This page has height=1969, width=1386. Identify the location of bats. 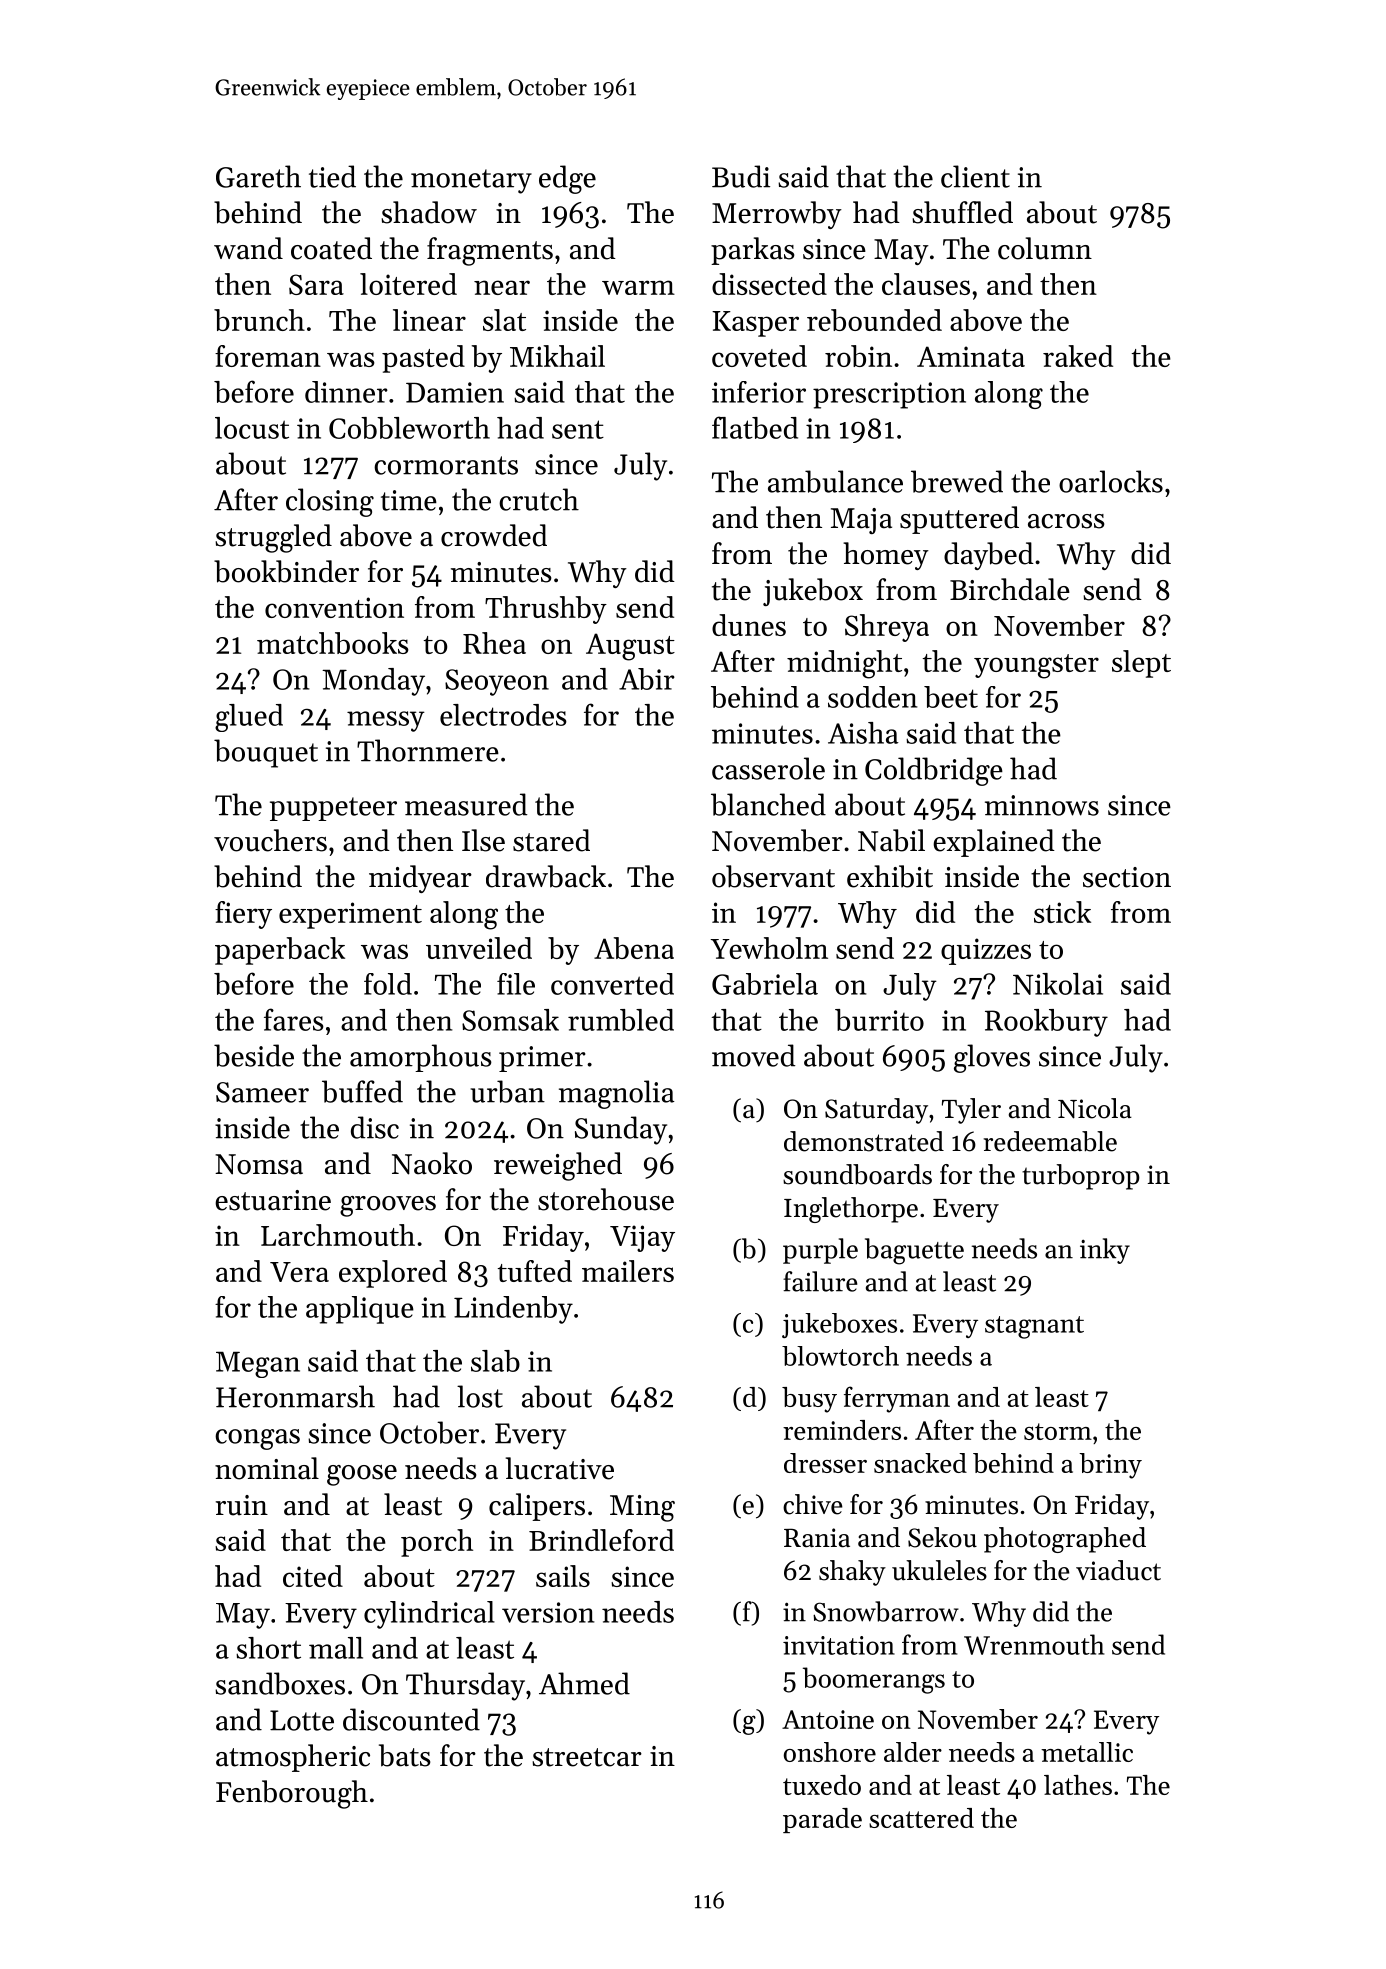
(405, 1755).
